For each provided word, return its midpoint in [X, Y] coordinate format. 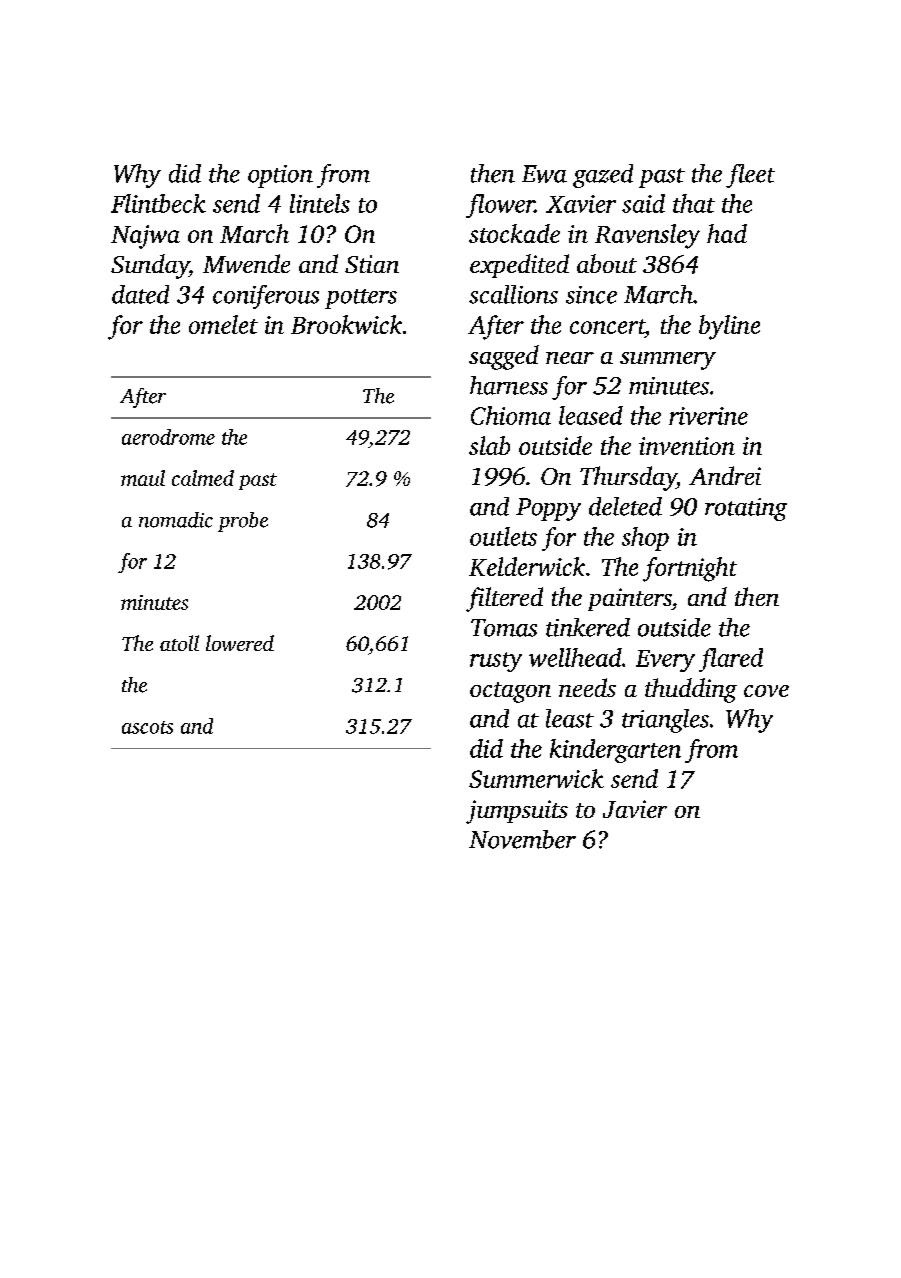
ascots [147, 727]
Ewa [544, 174]
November [522, 839]
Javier [635, 809]
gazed [603, 176]
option [280, 176]
